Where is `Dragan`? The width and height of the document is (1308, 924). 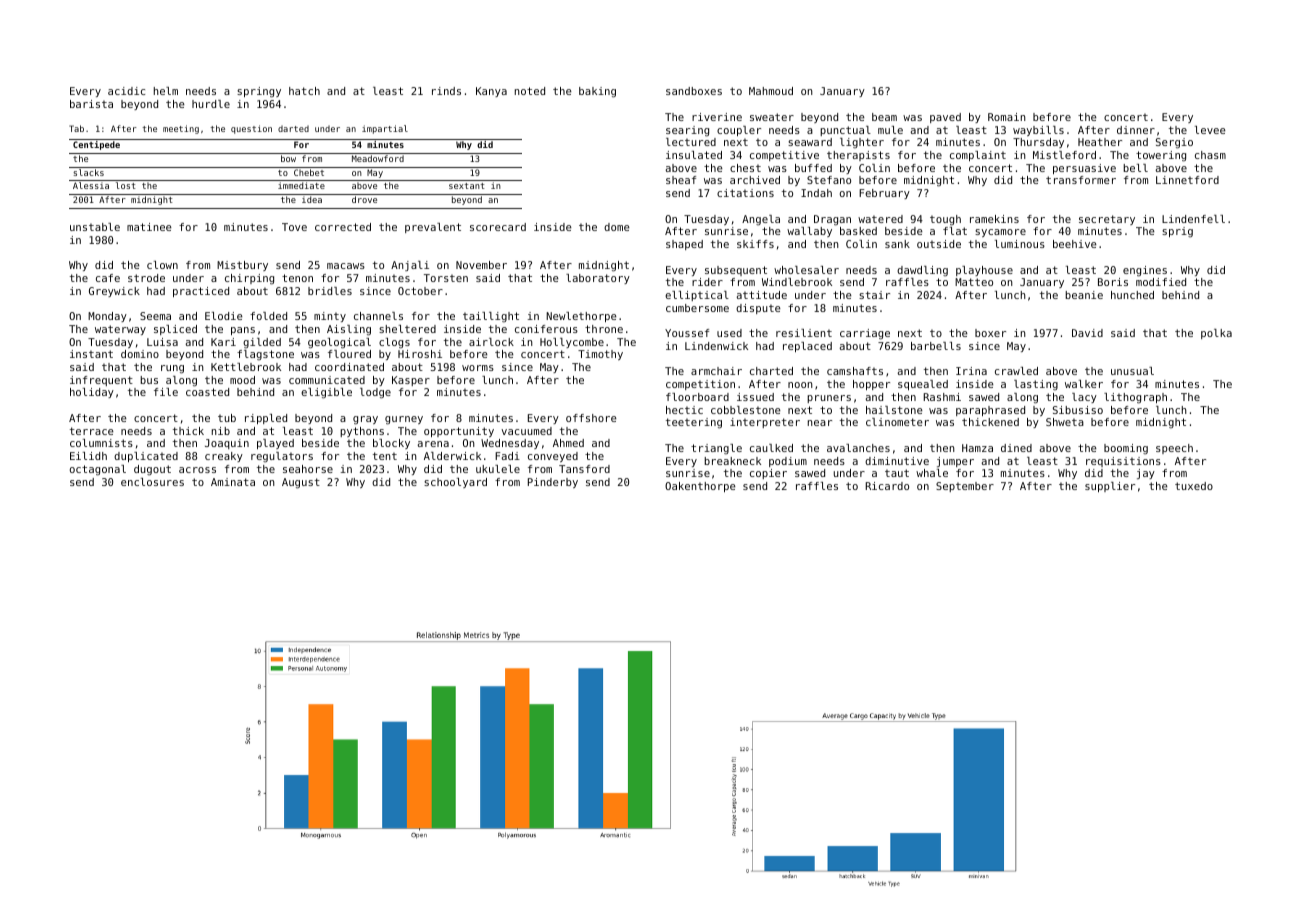
Dragan is located at coordinates (832, 220).
